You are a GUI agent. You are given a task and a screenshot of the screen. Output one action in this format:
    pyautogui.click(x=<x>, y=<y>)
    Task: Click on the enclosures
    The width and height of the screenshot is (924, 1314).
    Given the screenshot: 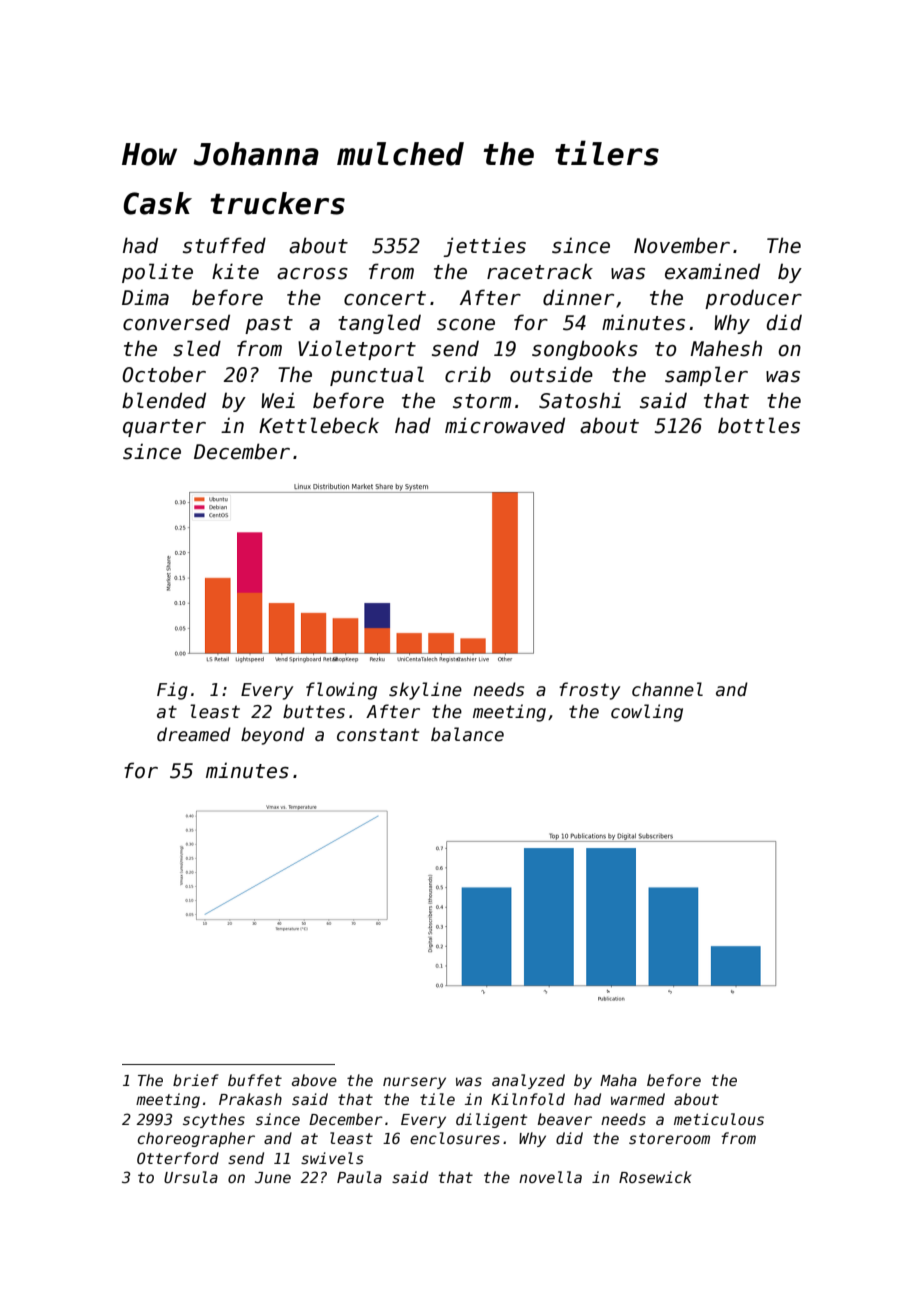 What is the action you would take?
    pyautogui.click(x=455, y=1138)
